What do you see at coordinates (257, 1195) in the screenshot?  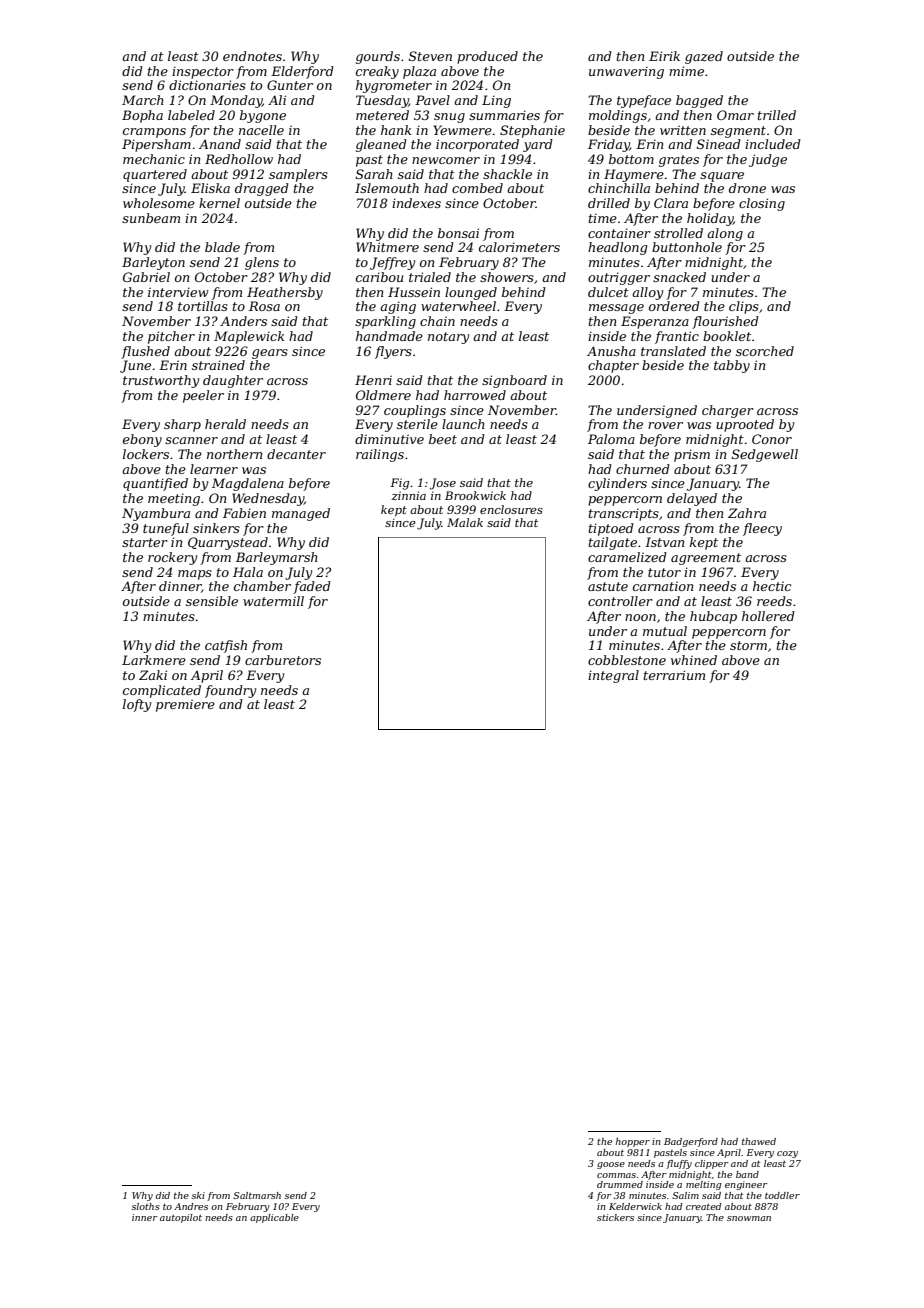 I see `Saltmarsh` at bounding box center [257, 1195].
